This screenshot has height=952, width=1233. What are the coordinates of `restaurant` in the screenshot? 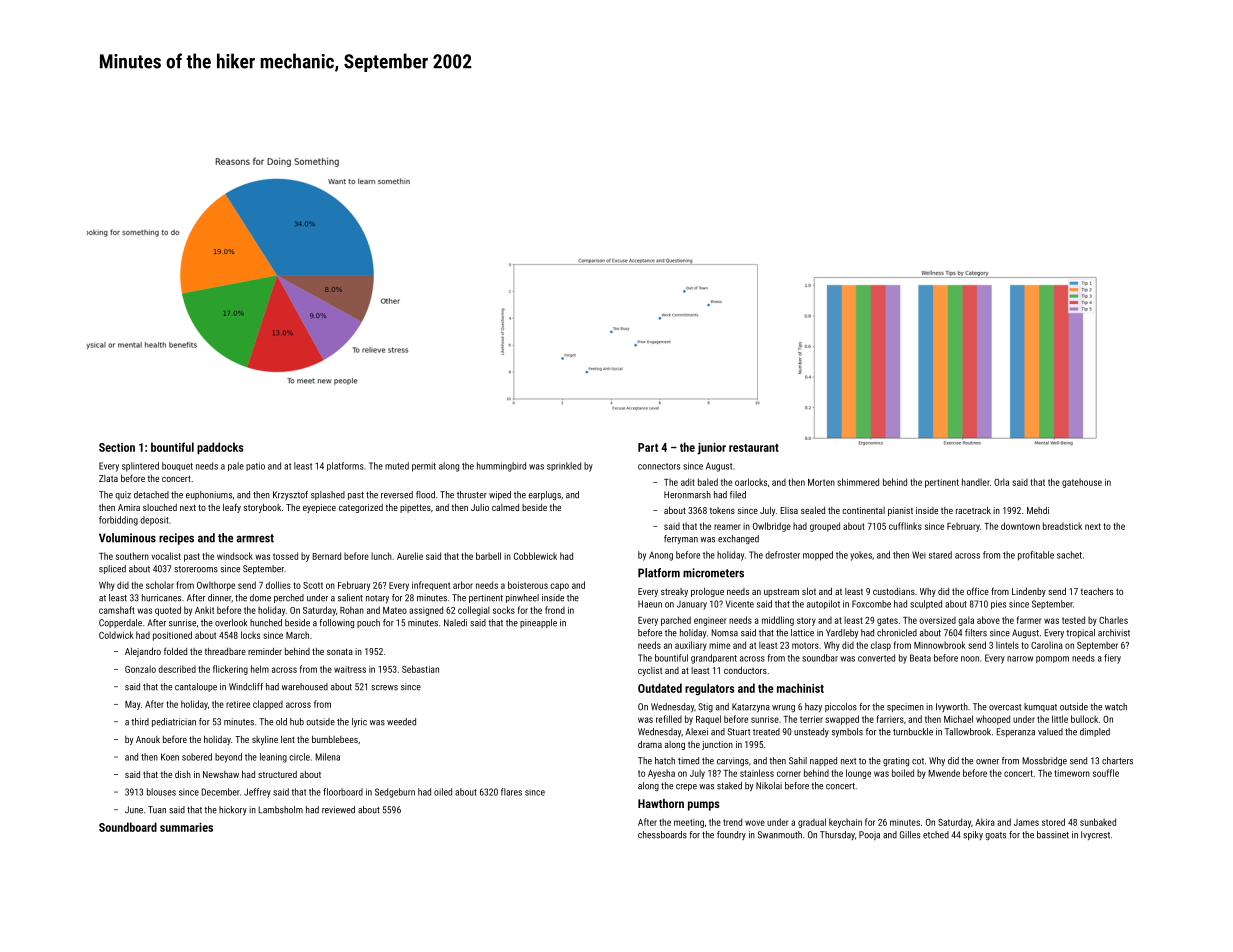 It's located at (754, 447).
